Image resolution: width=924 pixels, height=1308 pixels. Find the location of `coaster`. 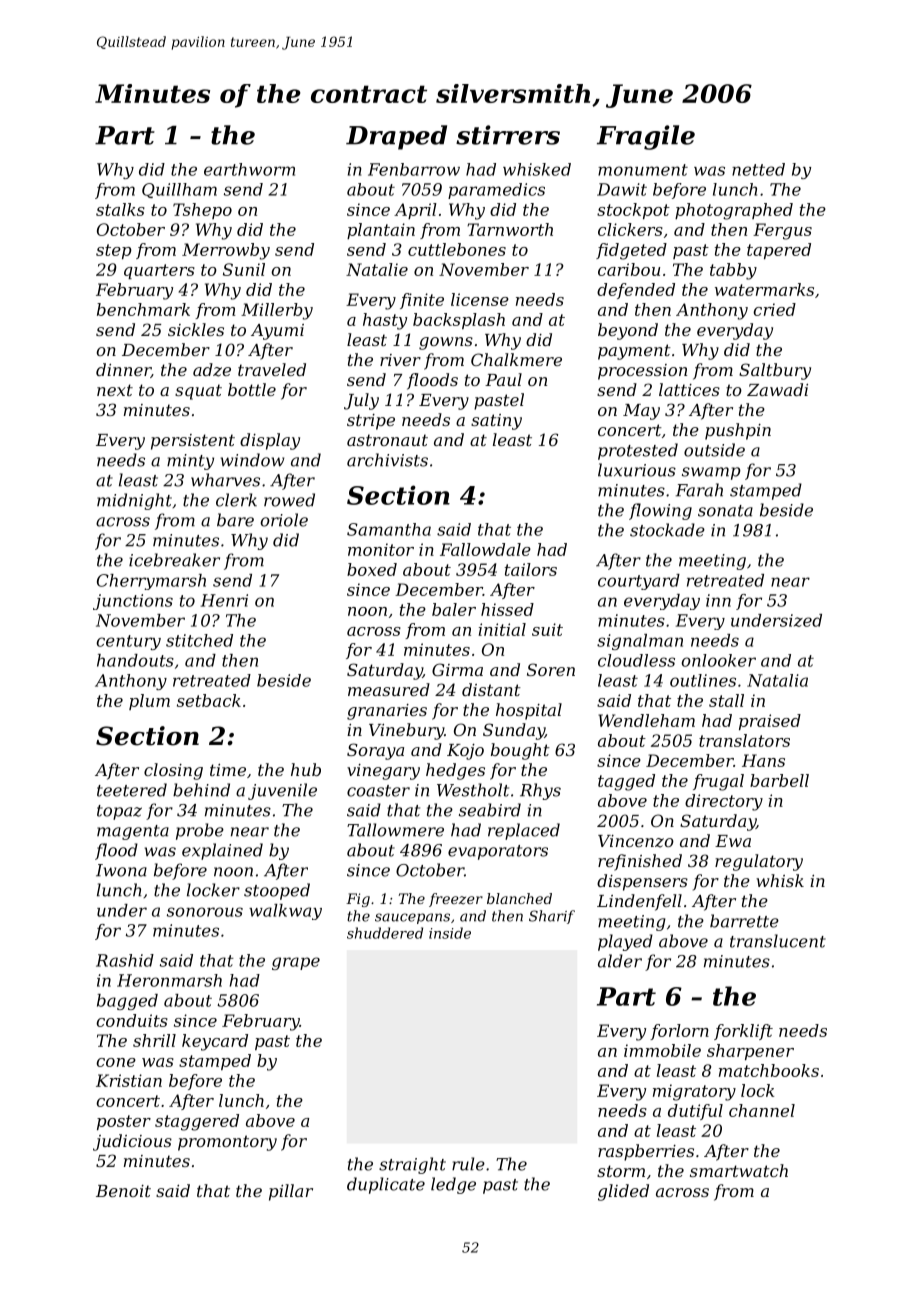

coaster is located at coordinates (378, 791).
